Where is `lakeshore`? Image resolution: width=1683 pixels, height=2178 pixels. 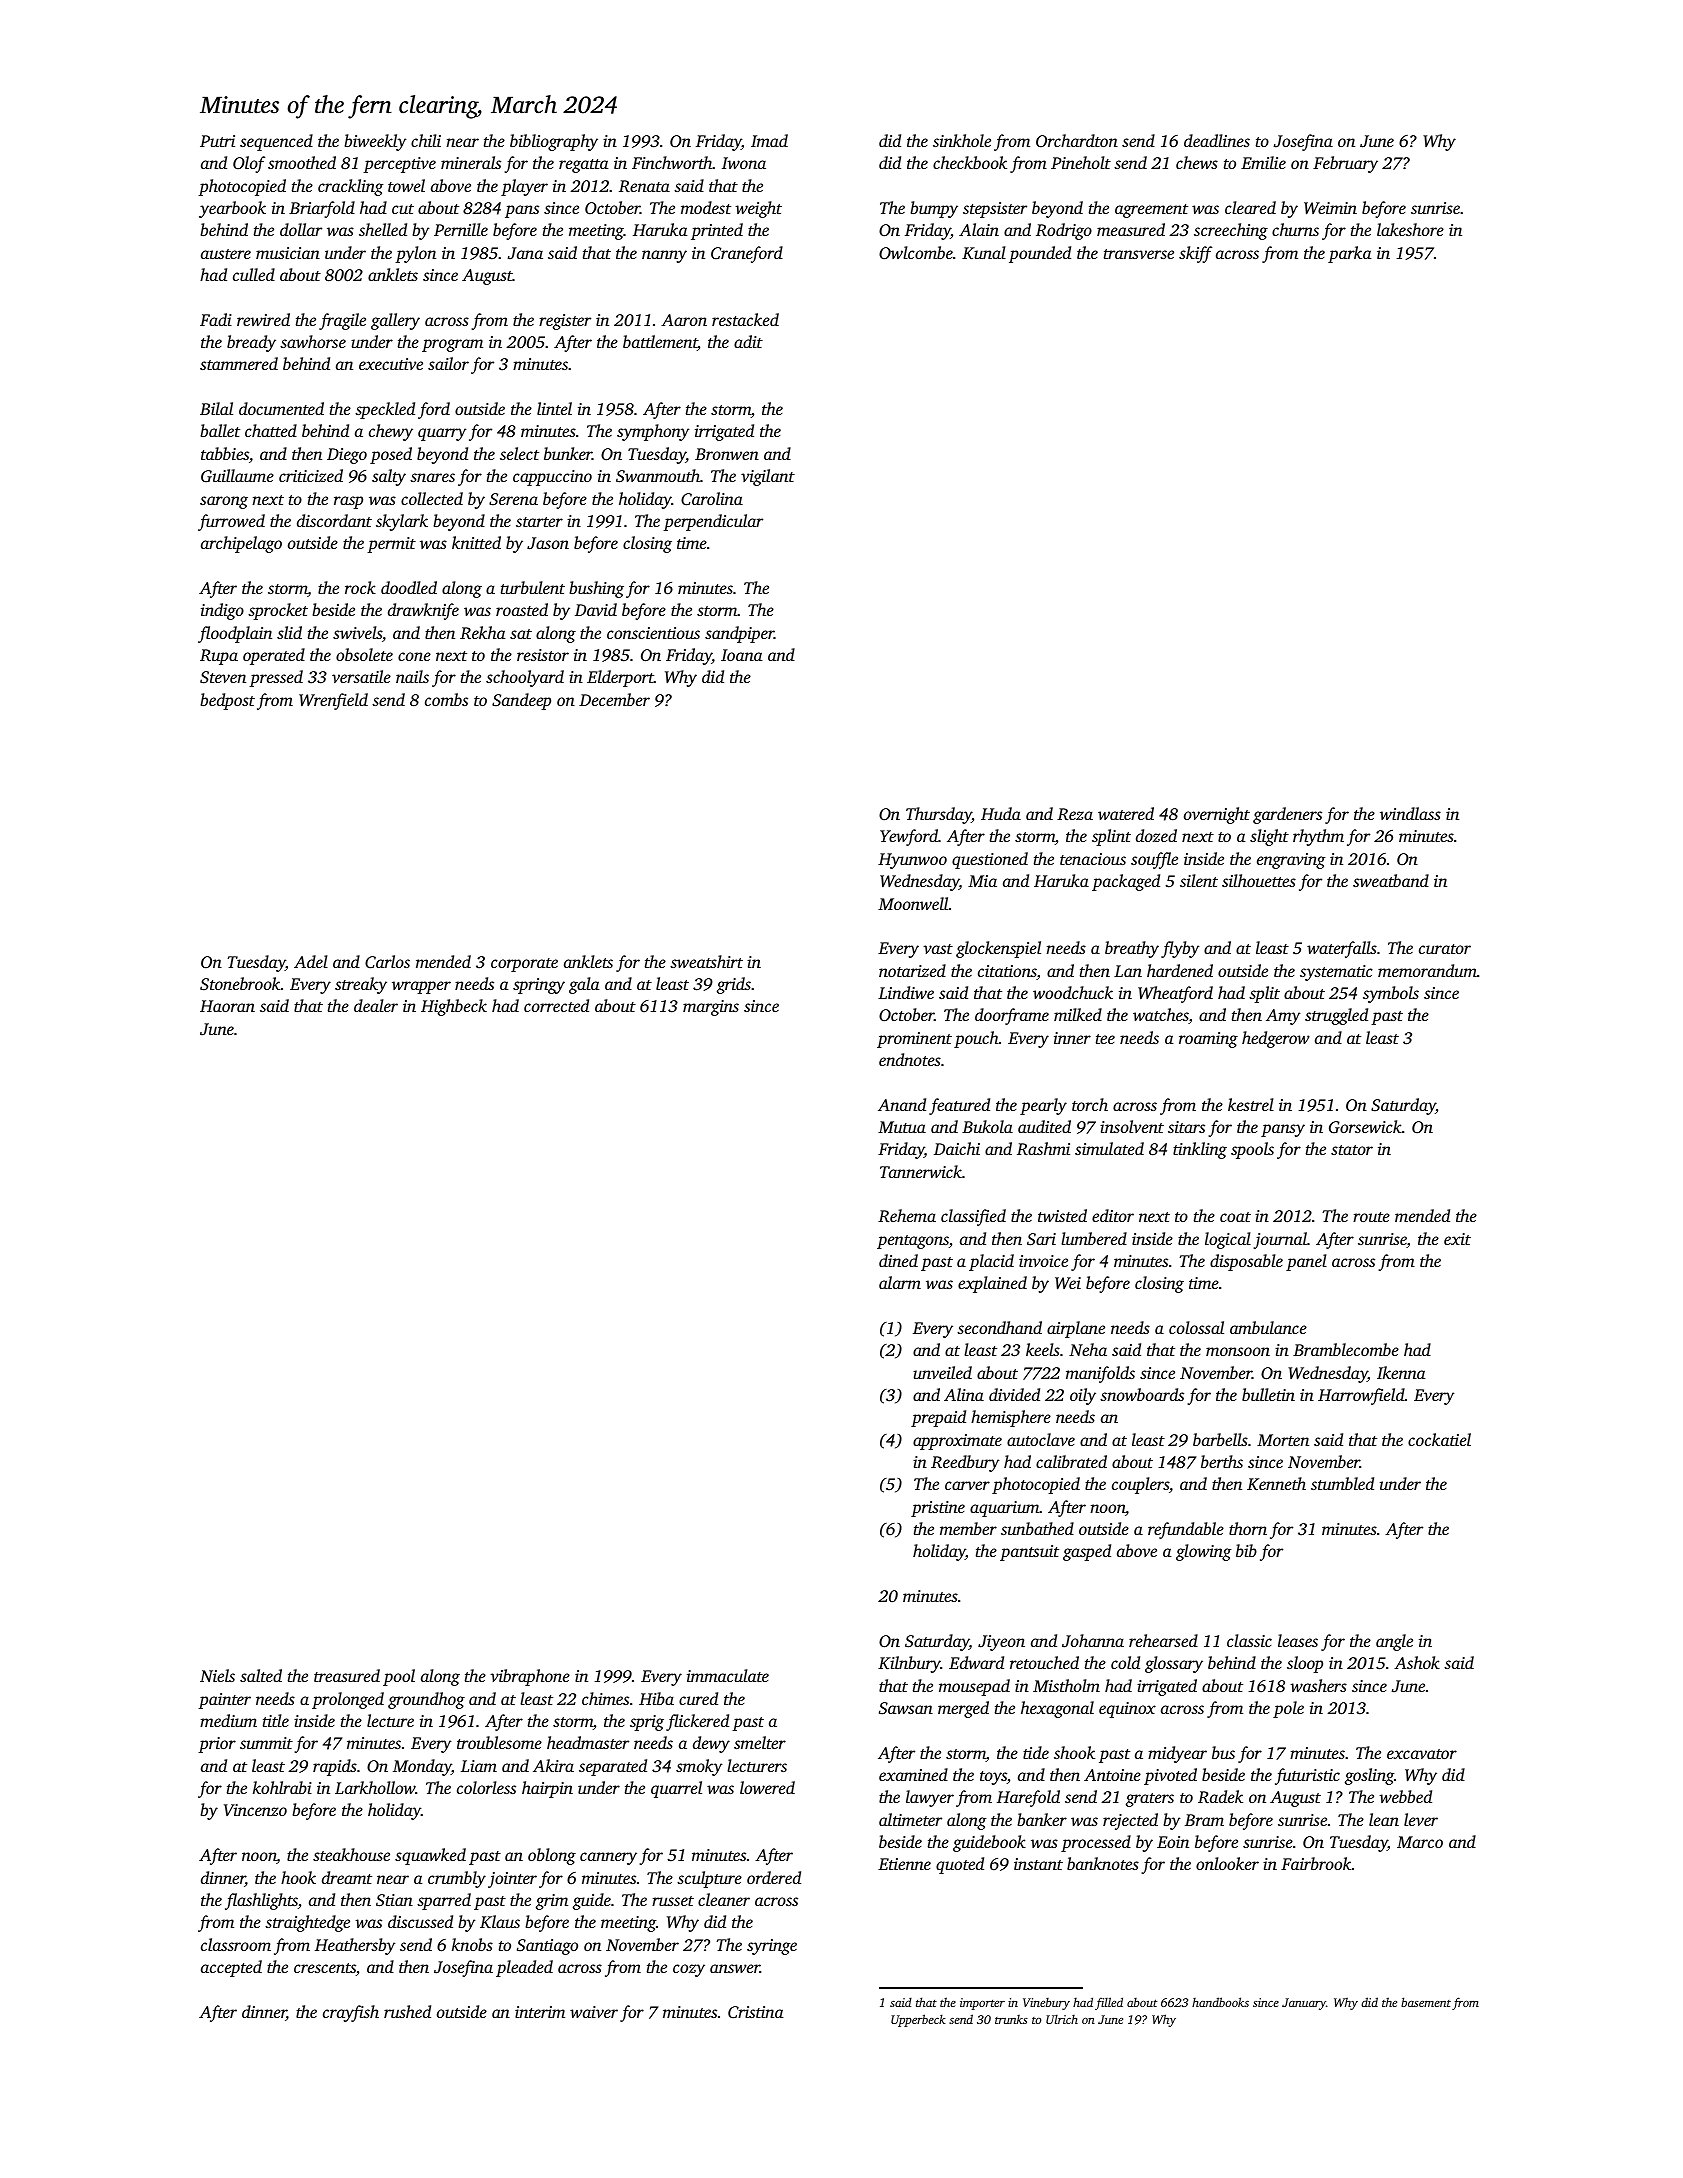 lakeshore is located at coordinates (1410, 229).
